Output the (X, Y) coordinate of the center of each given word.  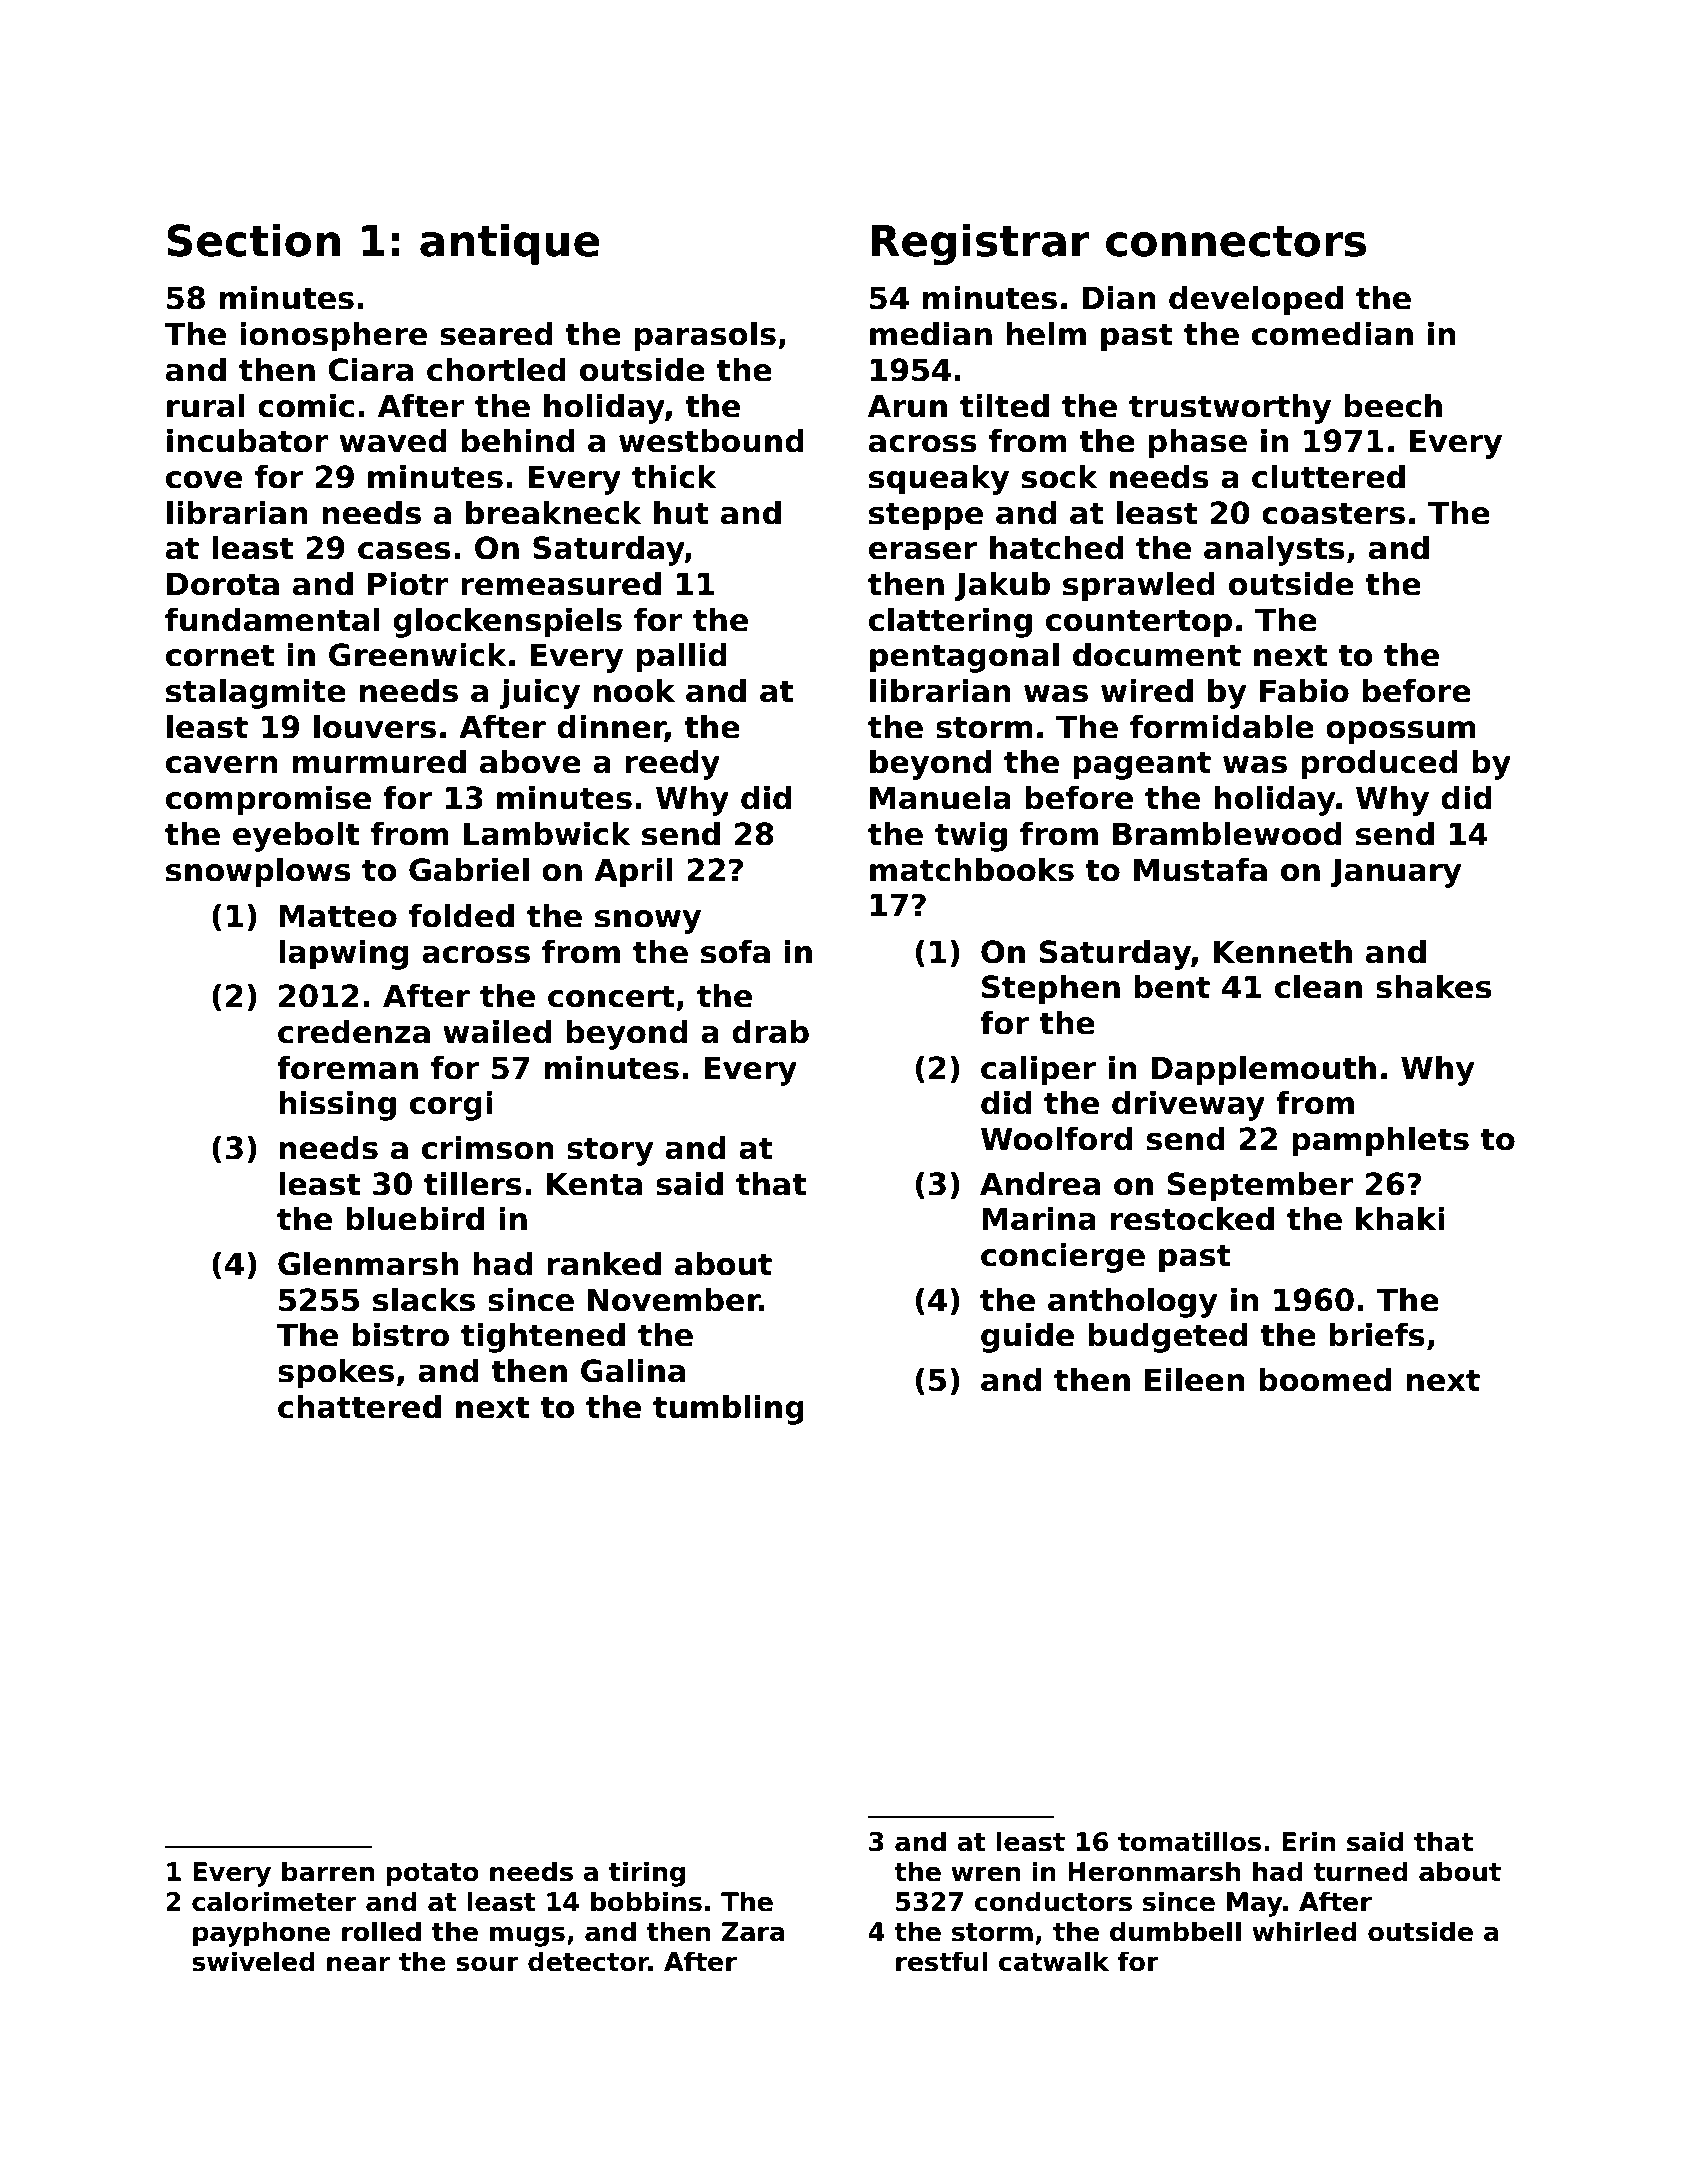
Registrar (980, 244)
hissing (337, 1106)
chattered (359, 1407)
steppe (926, 516)
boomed (1325, 1380)
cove (204, 480)
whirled (1304, 1931)
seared (496, 334)
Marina (1039, 1219)
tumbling (728, 1410)
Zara (753, 1932)
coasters (1333, 513)
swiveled (253, 1961)
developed (1256, 300)
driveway (1188, 1106)
